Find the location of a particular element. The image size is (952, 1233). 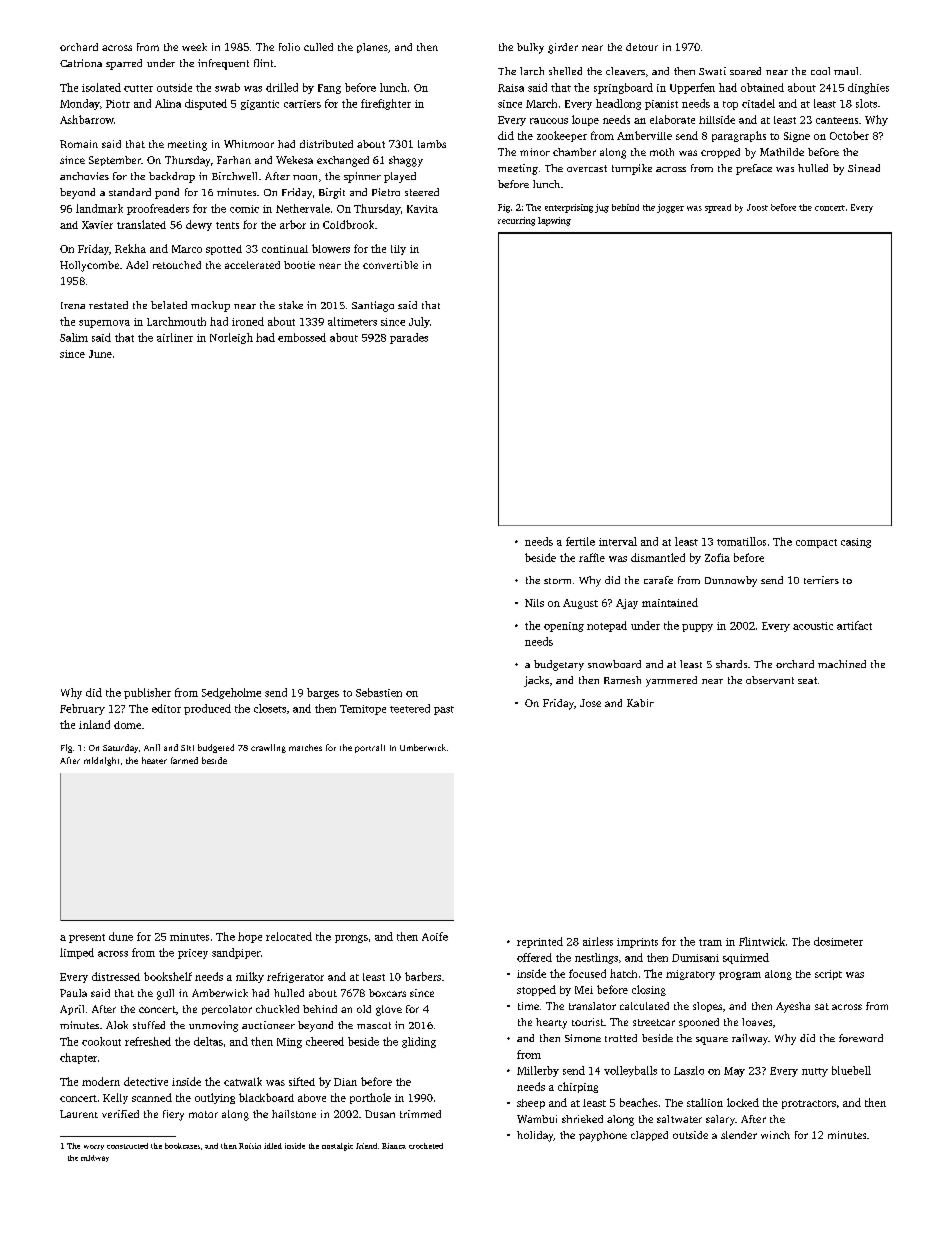

Catriona is located at coordinates (81, 63).
